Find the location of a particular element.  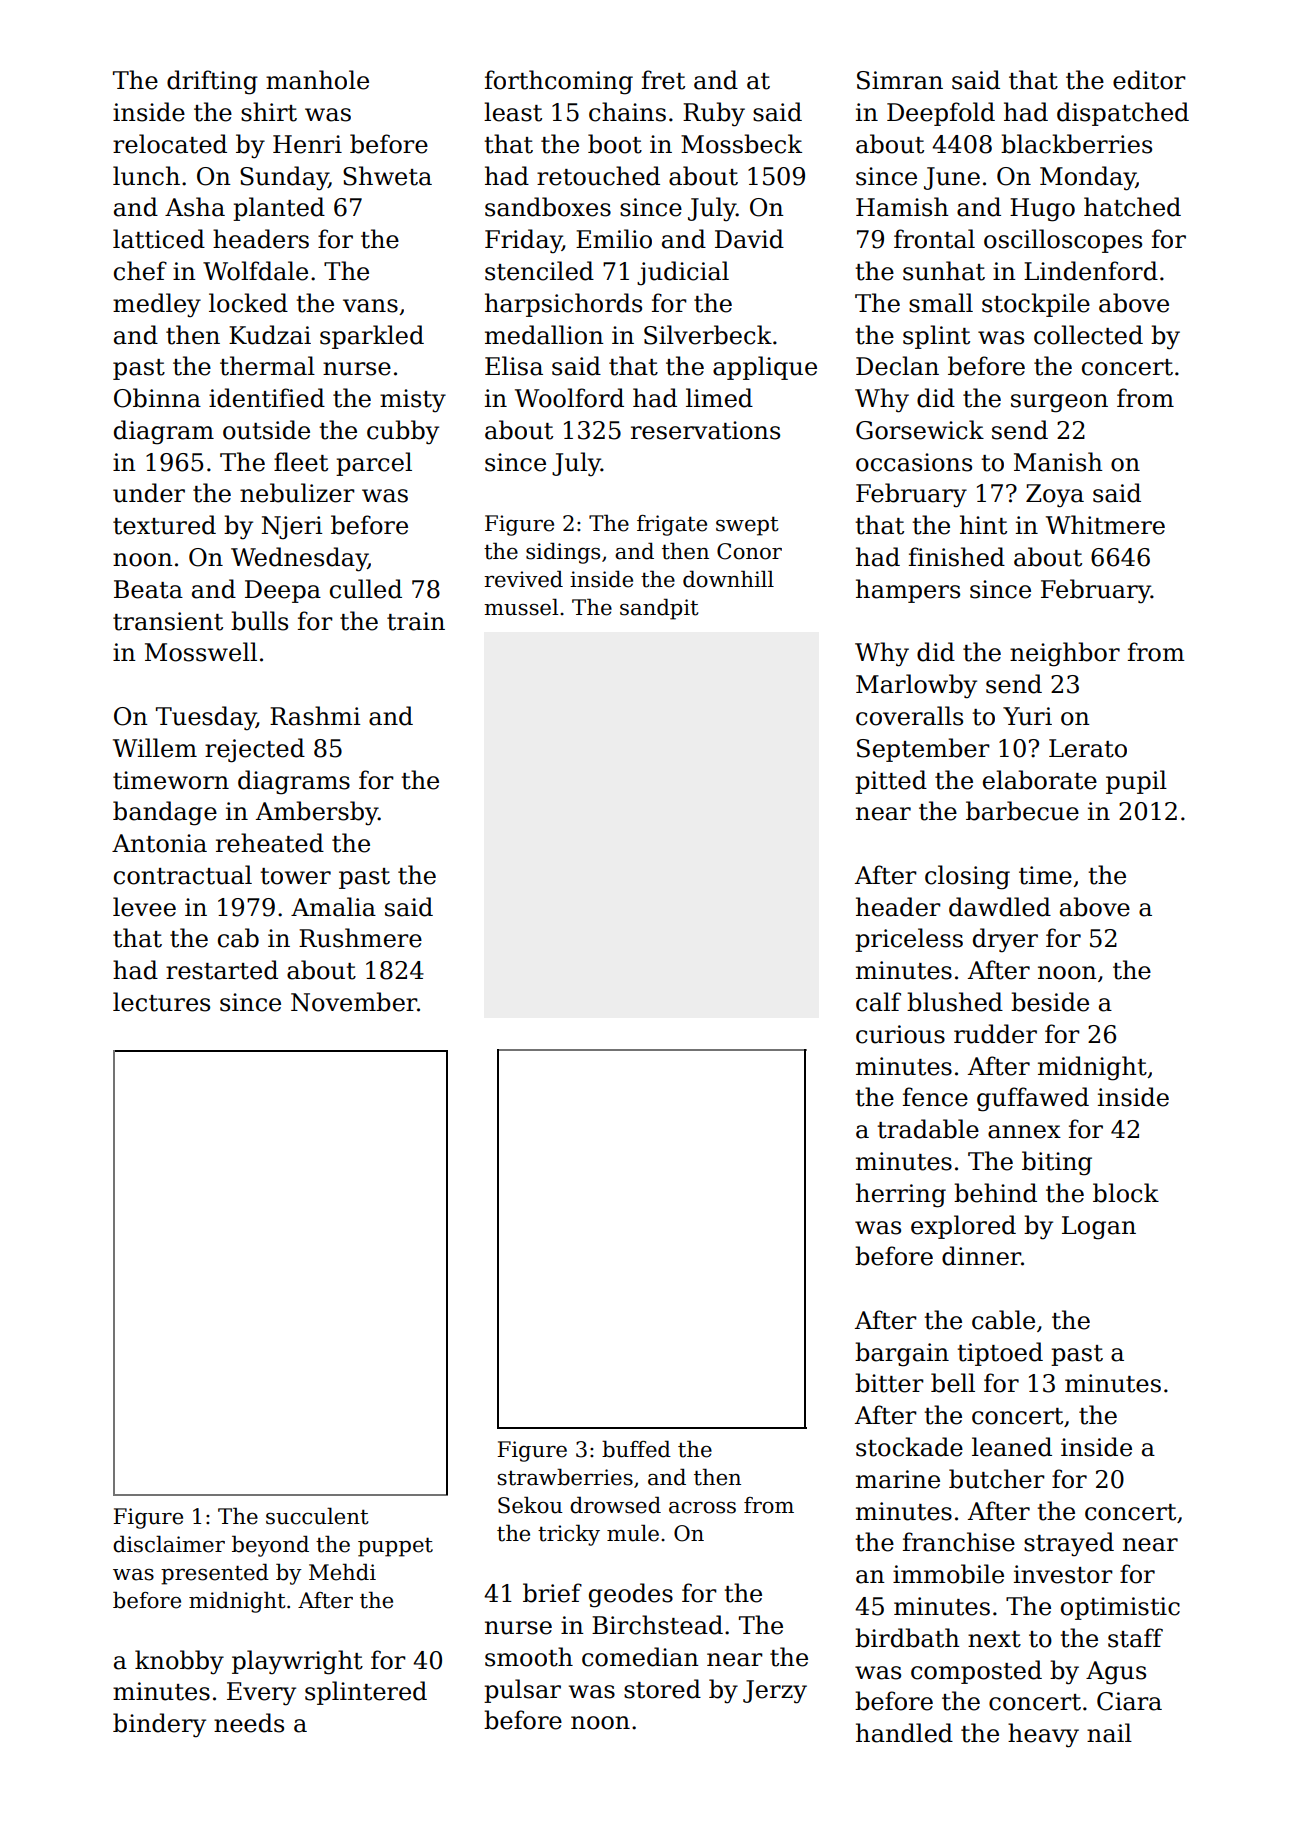

neighbor is located at coordinates (1065, 654).
